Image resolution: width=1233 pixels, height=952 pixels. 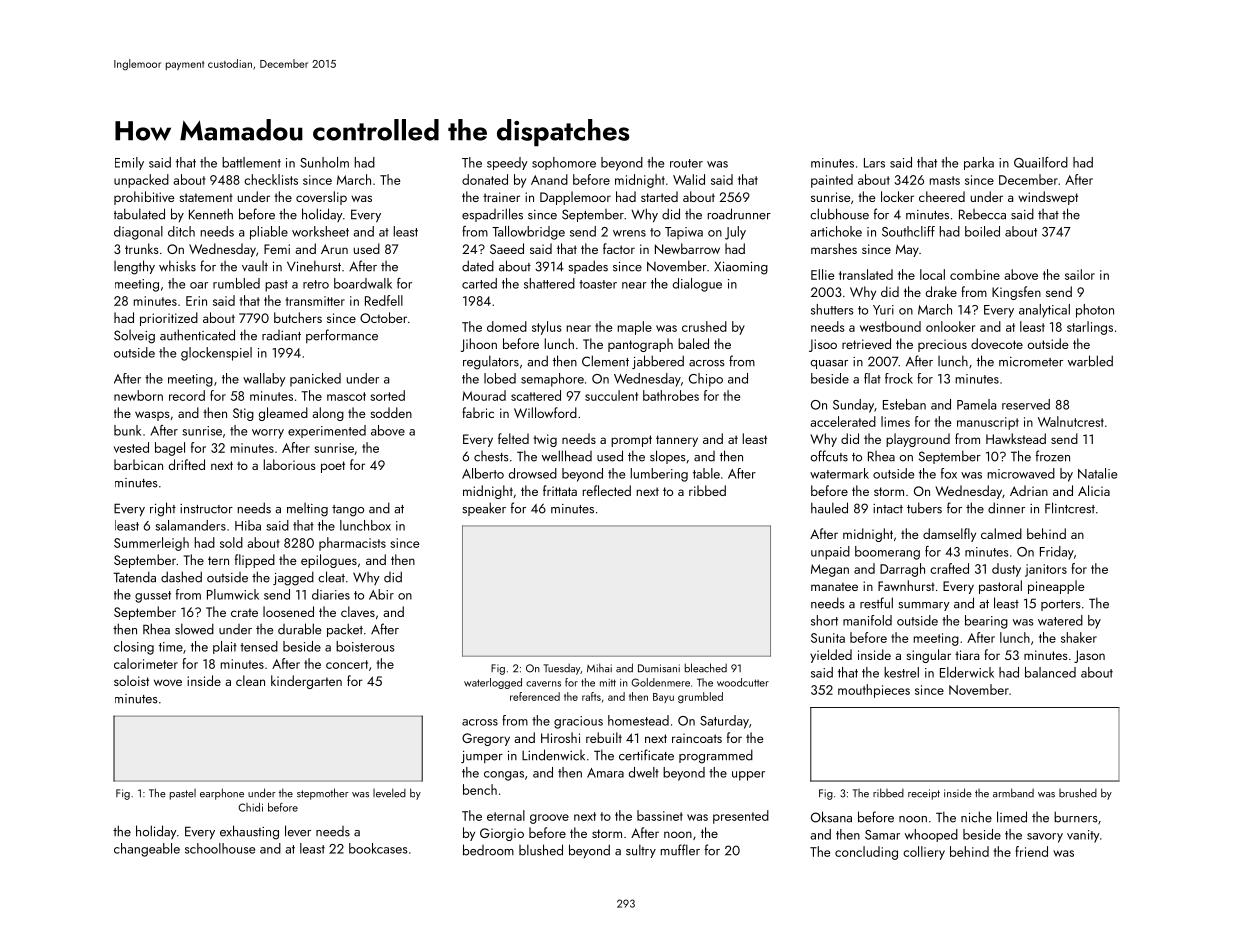 What do you see at coordinates (378, 848) in the image?
I see `bookcases` at bounding box center [378, 848].
